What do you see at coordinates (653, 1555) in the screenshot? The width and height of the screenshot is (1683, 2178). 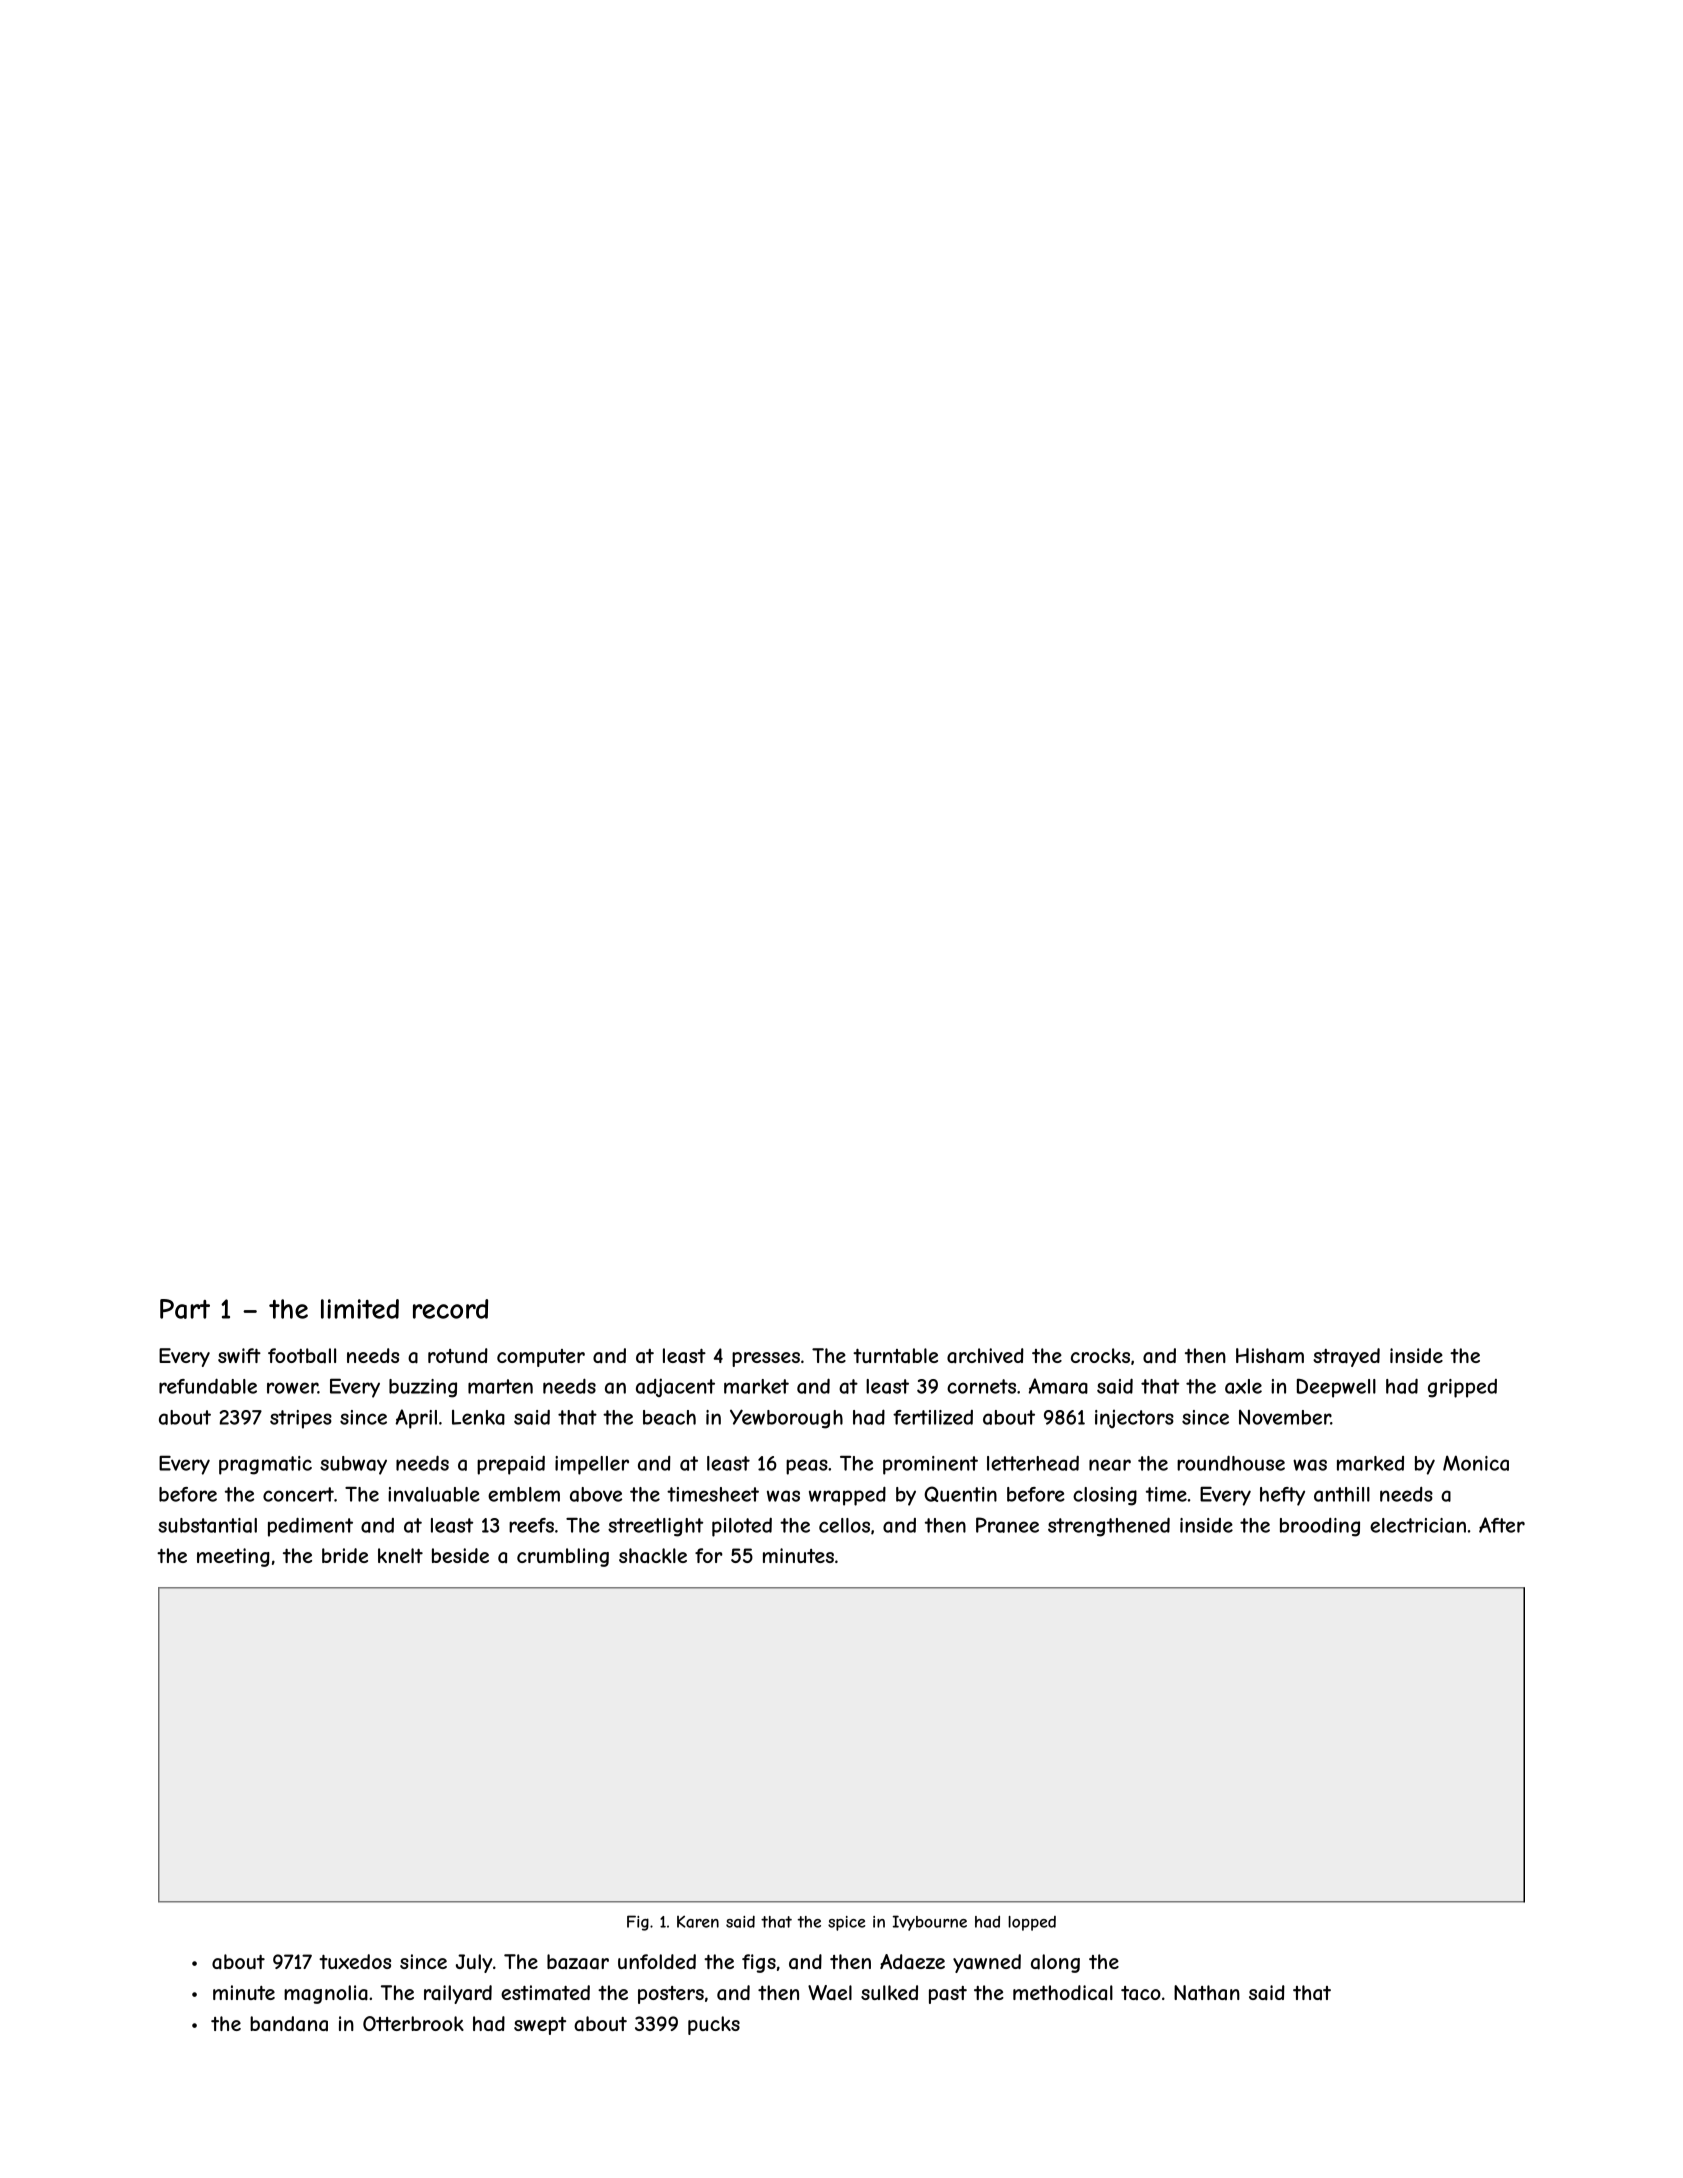 I see `shackle` at bounding box center [653, 1555].
